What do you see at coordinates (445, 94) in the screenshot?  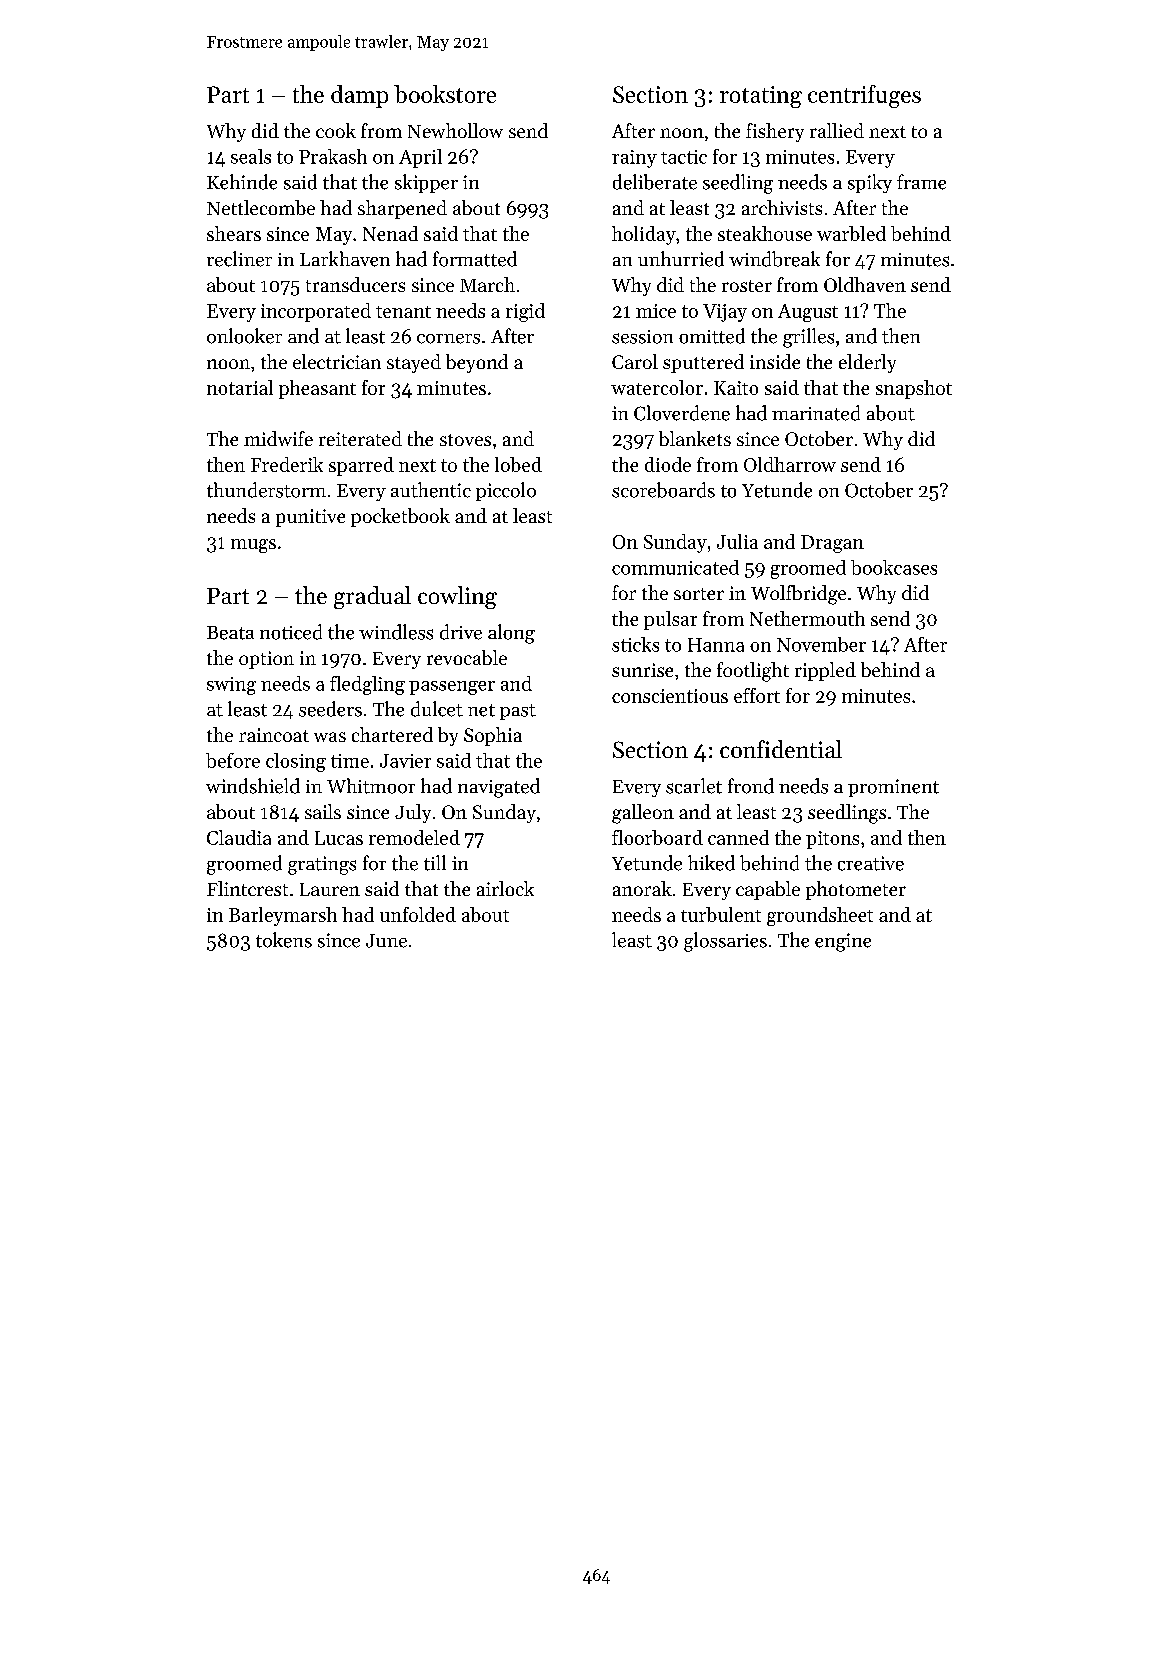 I see `bookstore` at bounding box center [445, 94].
